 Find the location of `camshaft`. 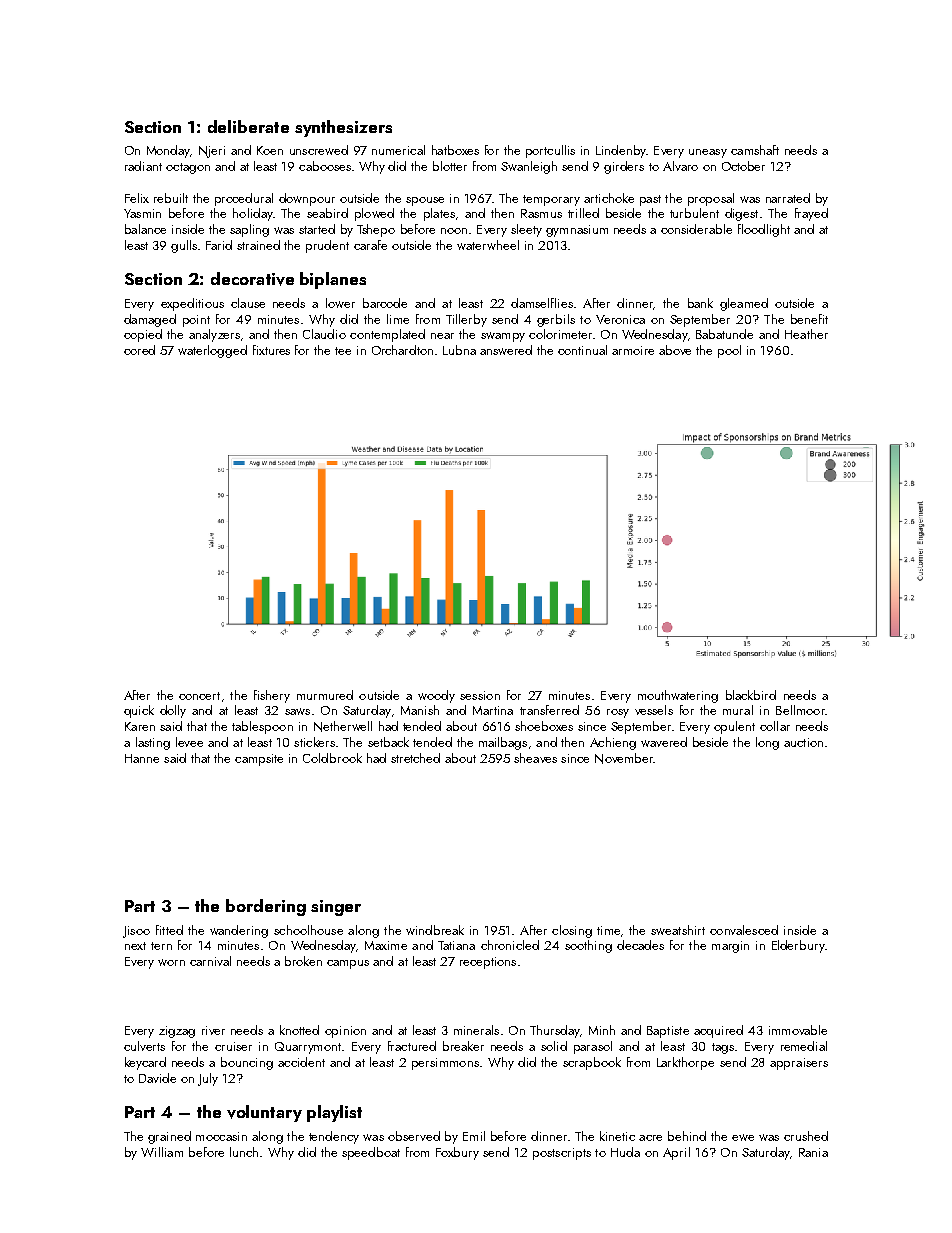

camshaft is located at coordinates (755, 150).
